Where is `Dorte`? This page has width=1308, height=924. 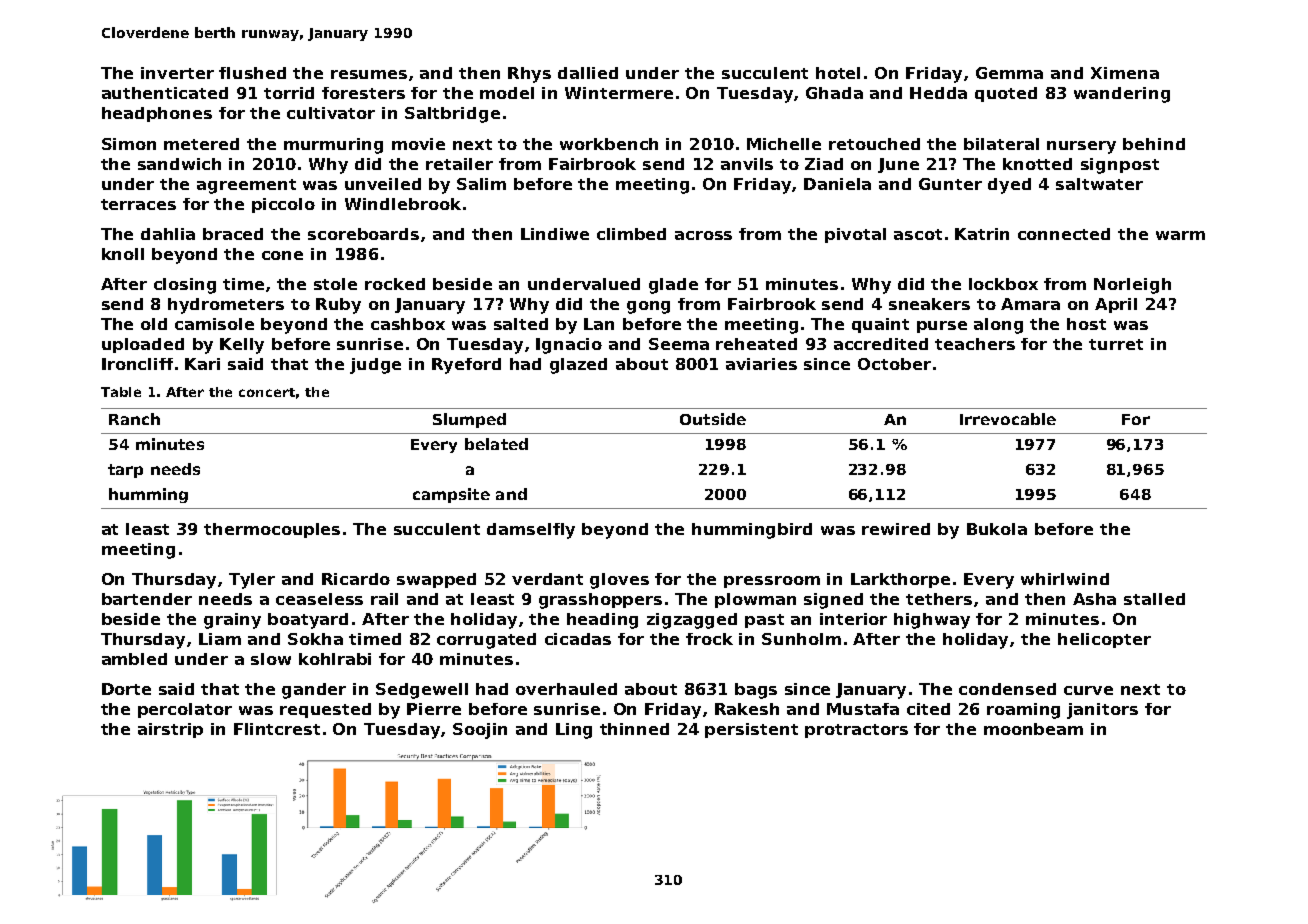
Dorte is located at coordinates (126, 689).
